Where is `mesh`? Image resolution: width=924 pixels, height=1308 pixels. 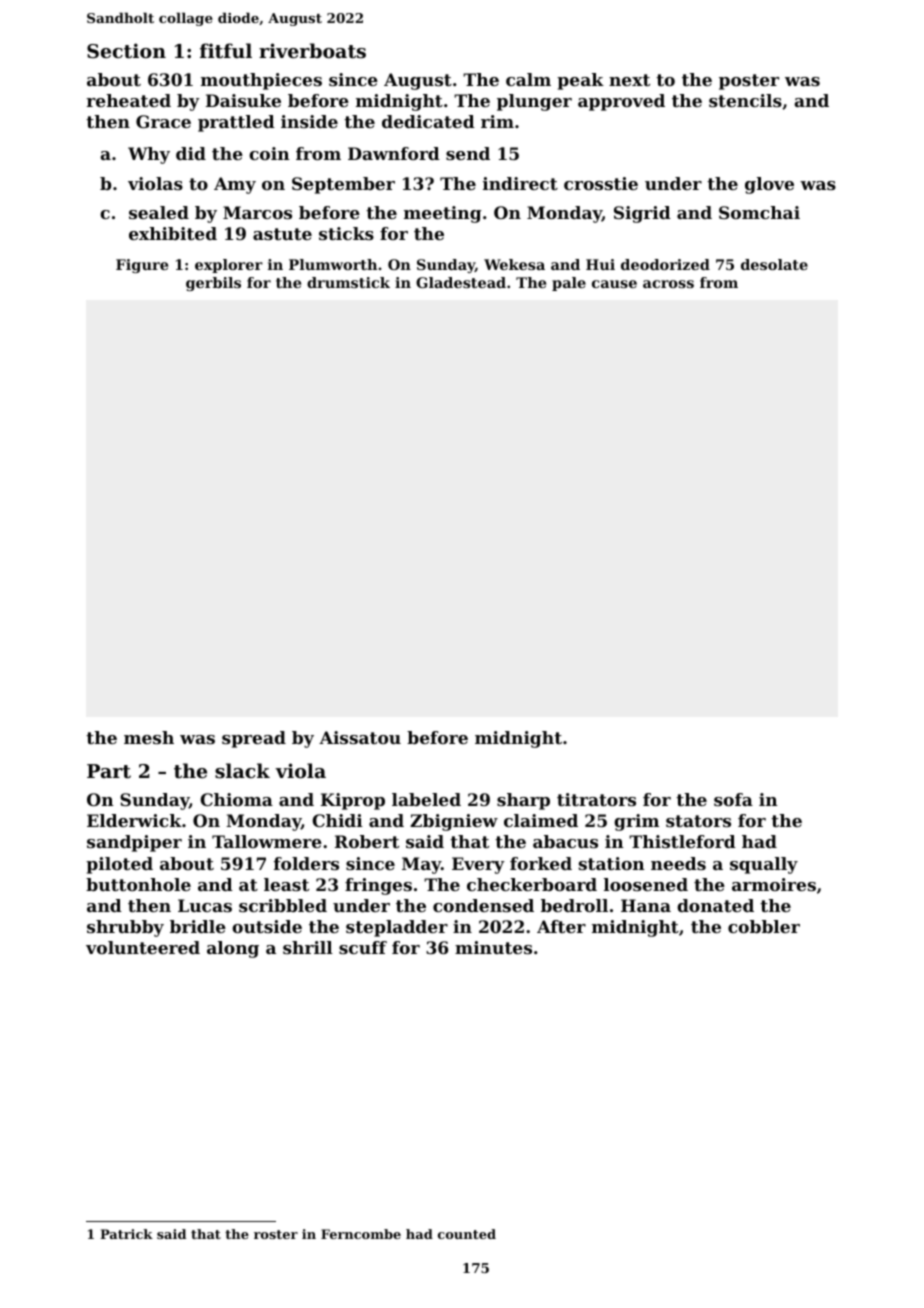 mesh is located at coordinates (149, 737).
